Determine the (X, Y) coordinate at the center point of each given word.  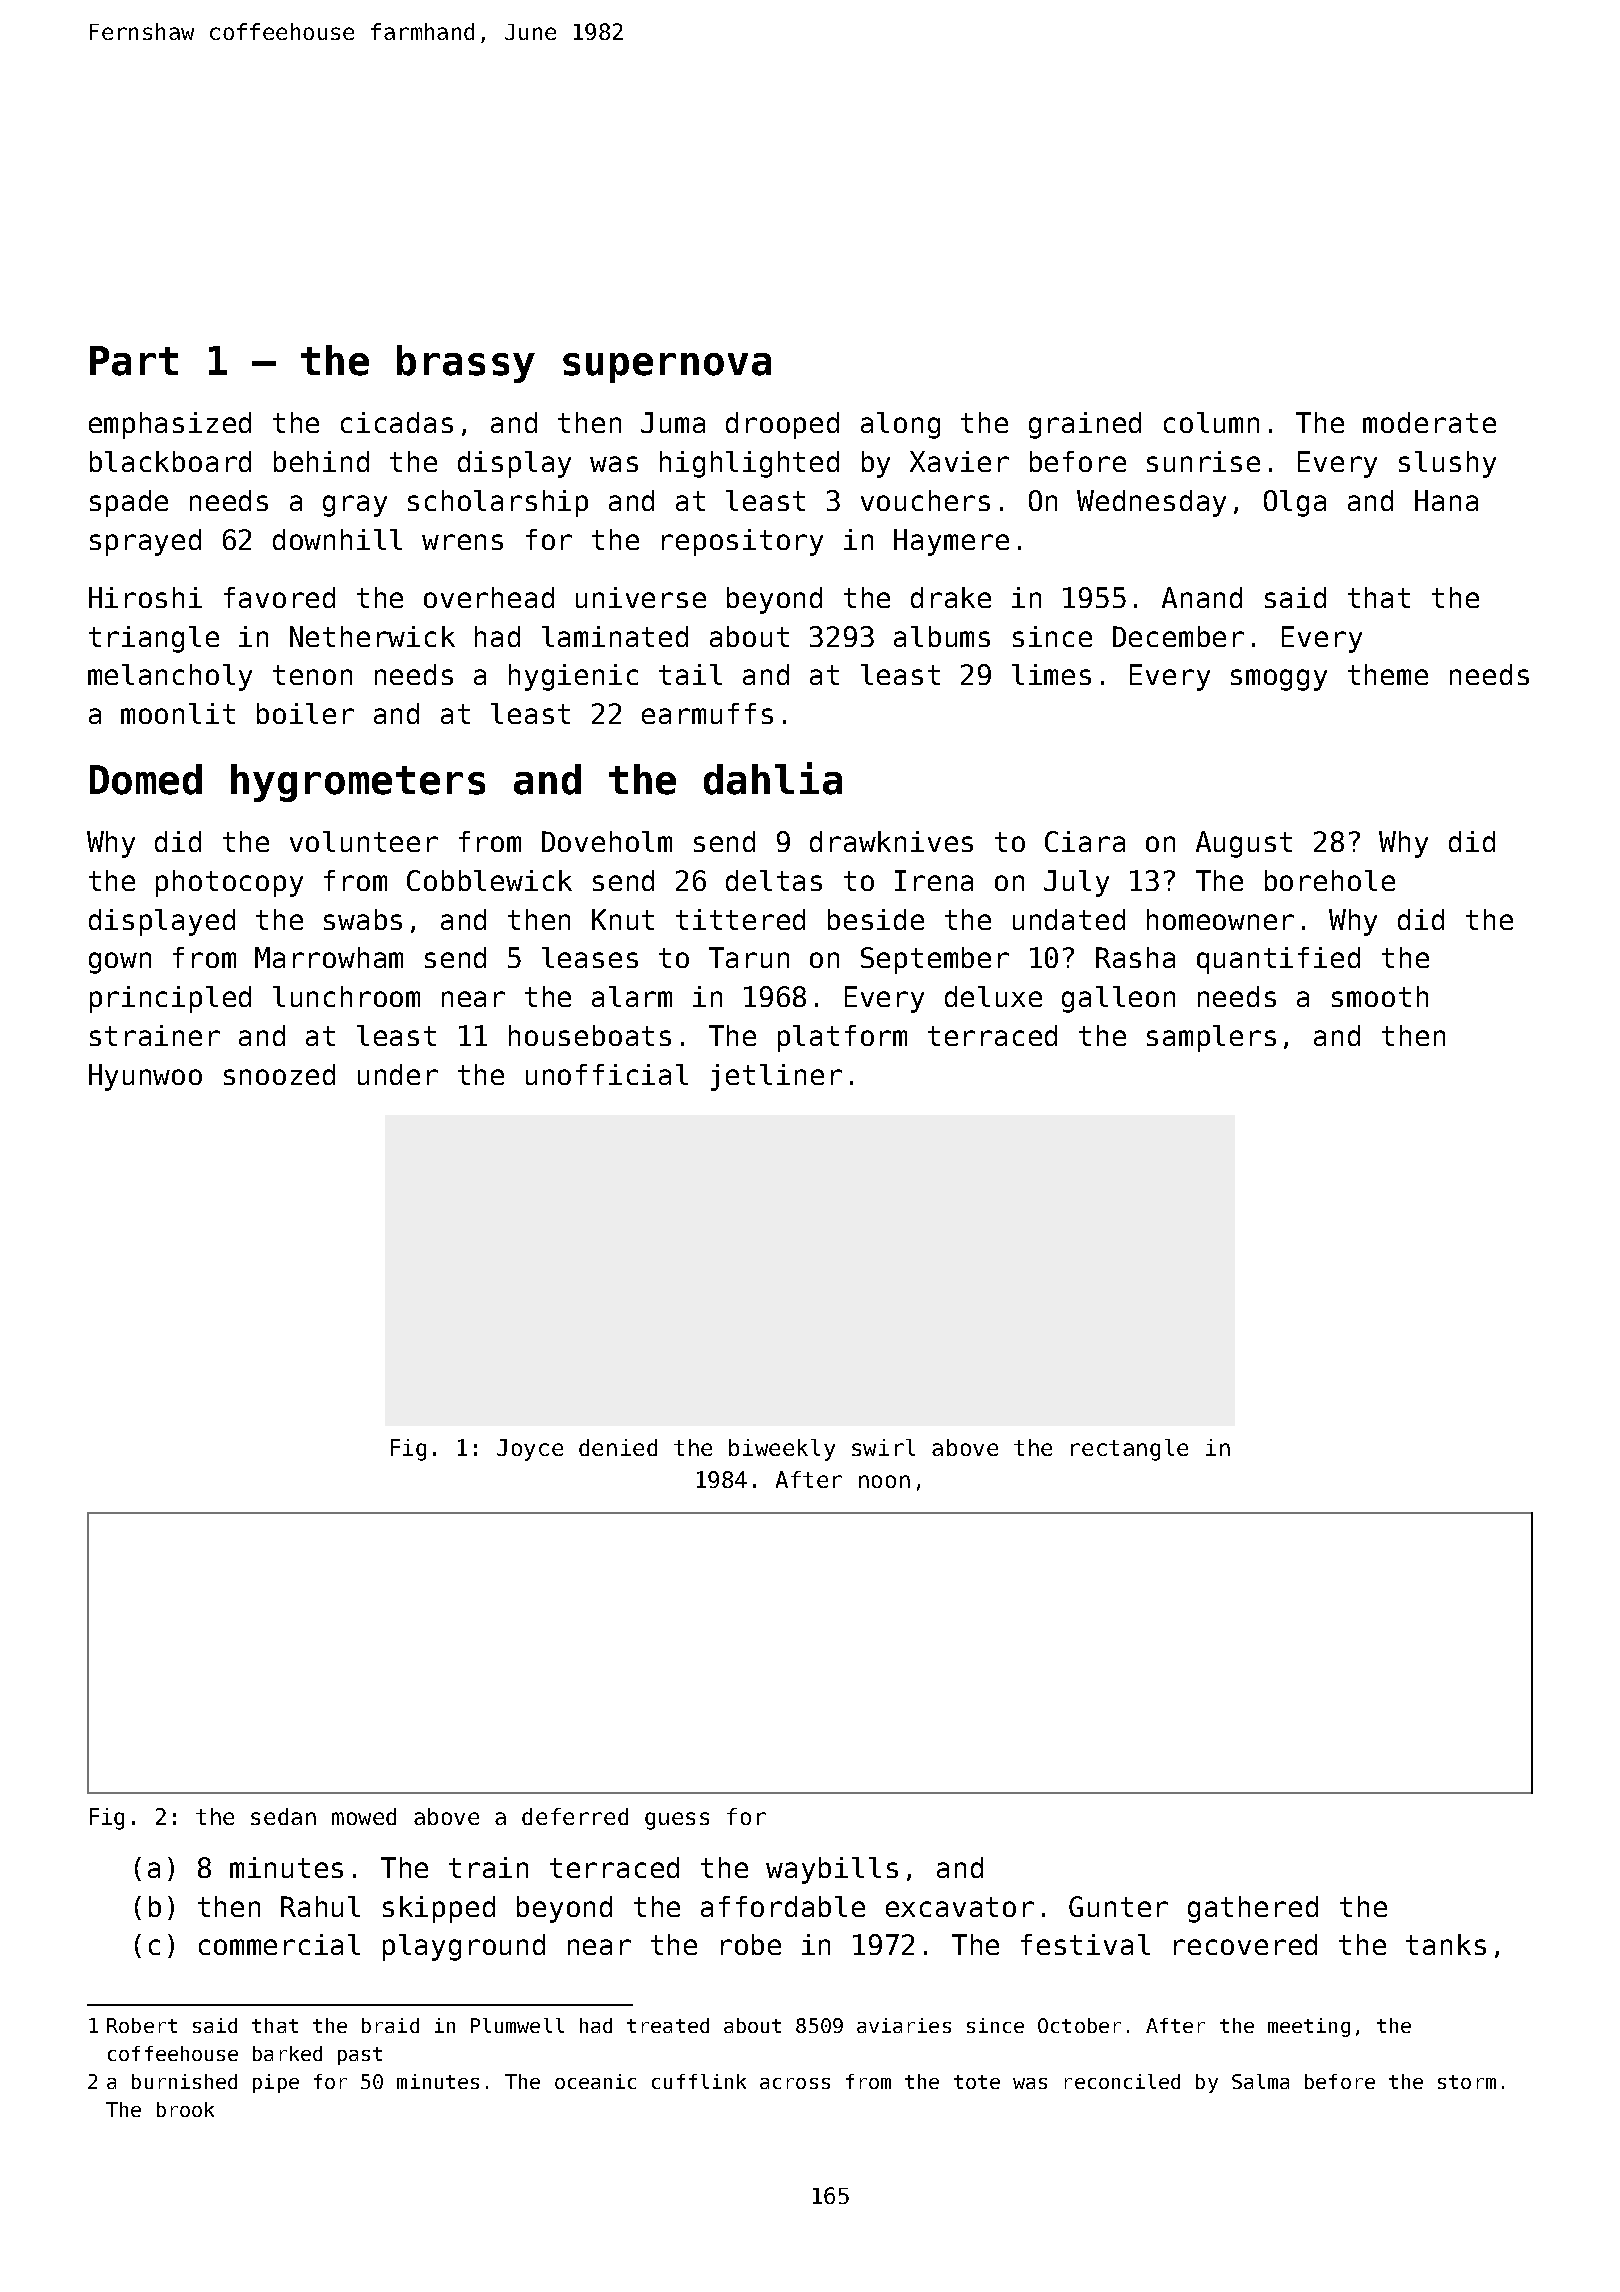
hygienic (573, 677)
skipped (439, 1909)
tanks (1446, 1944)
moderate (1429, 422)
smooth (1380, 996)
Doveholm (607, 841)
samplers (1211, 1038)
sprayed (145, 542)
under (398, 1074)
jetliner (776, 1077)
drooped (782, 425)
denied (618, 1447)
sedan (283, 1816)
